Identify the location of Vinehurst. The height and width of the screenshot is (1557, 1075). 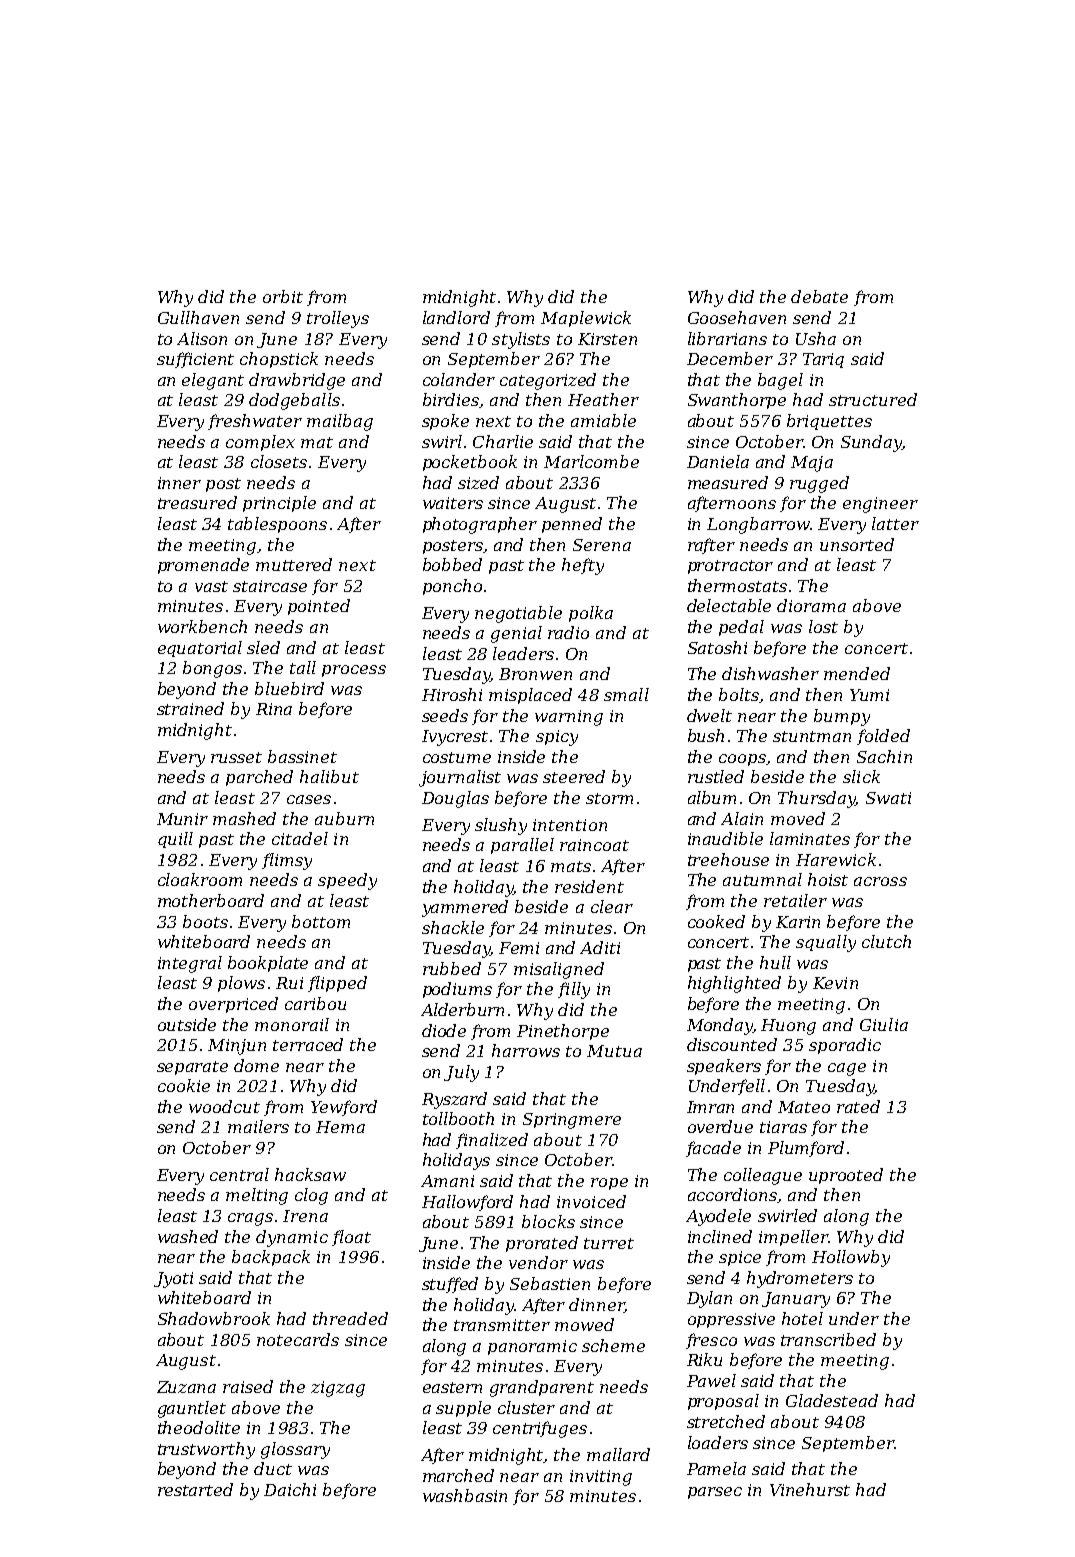
(810, 1489).
